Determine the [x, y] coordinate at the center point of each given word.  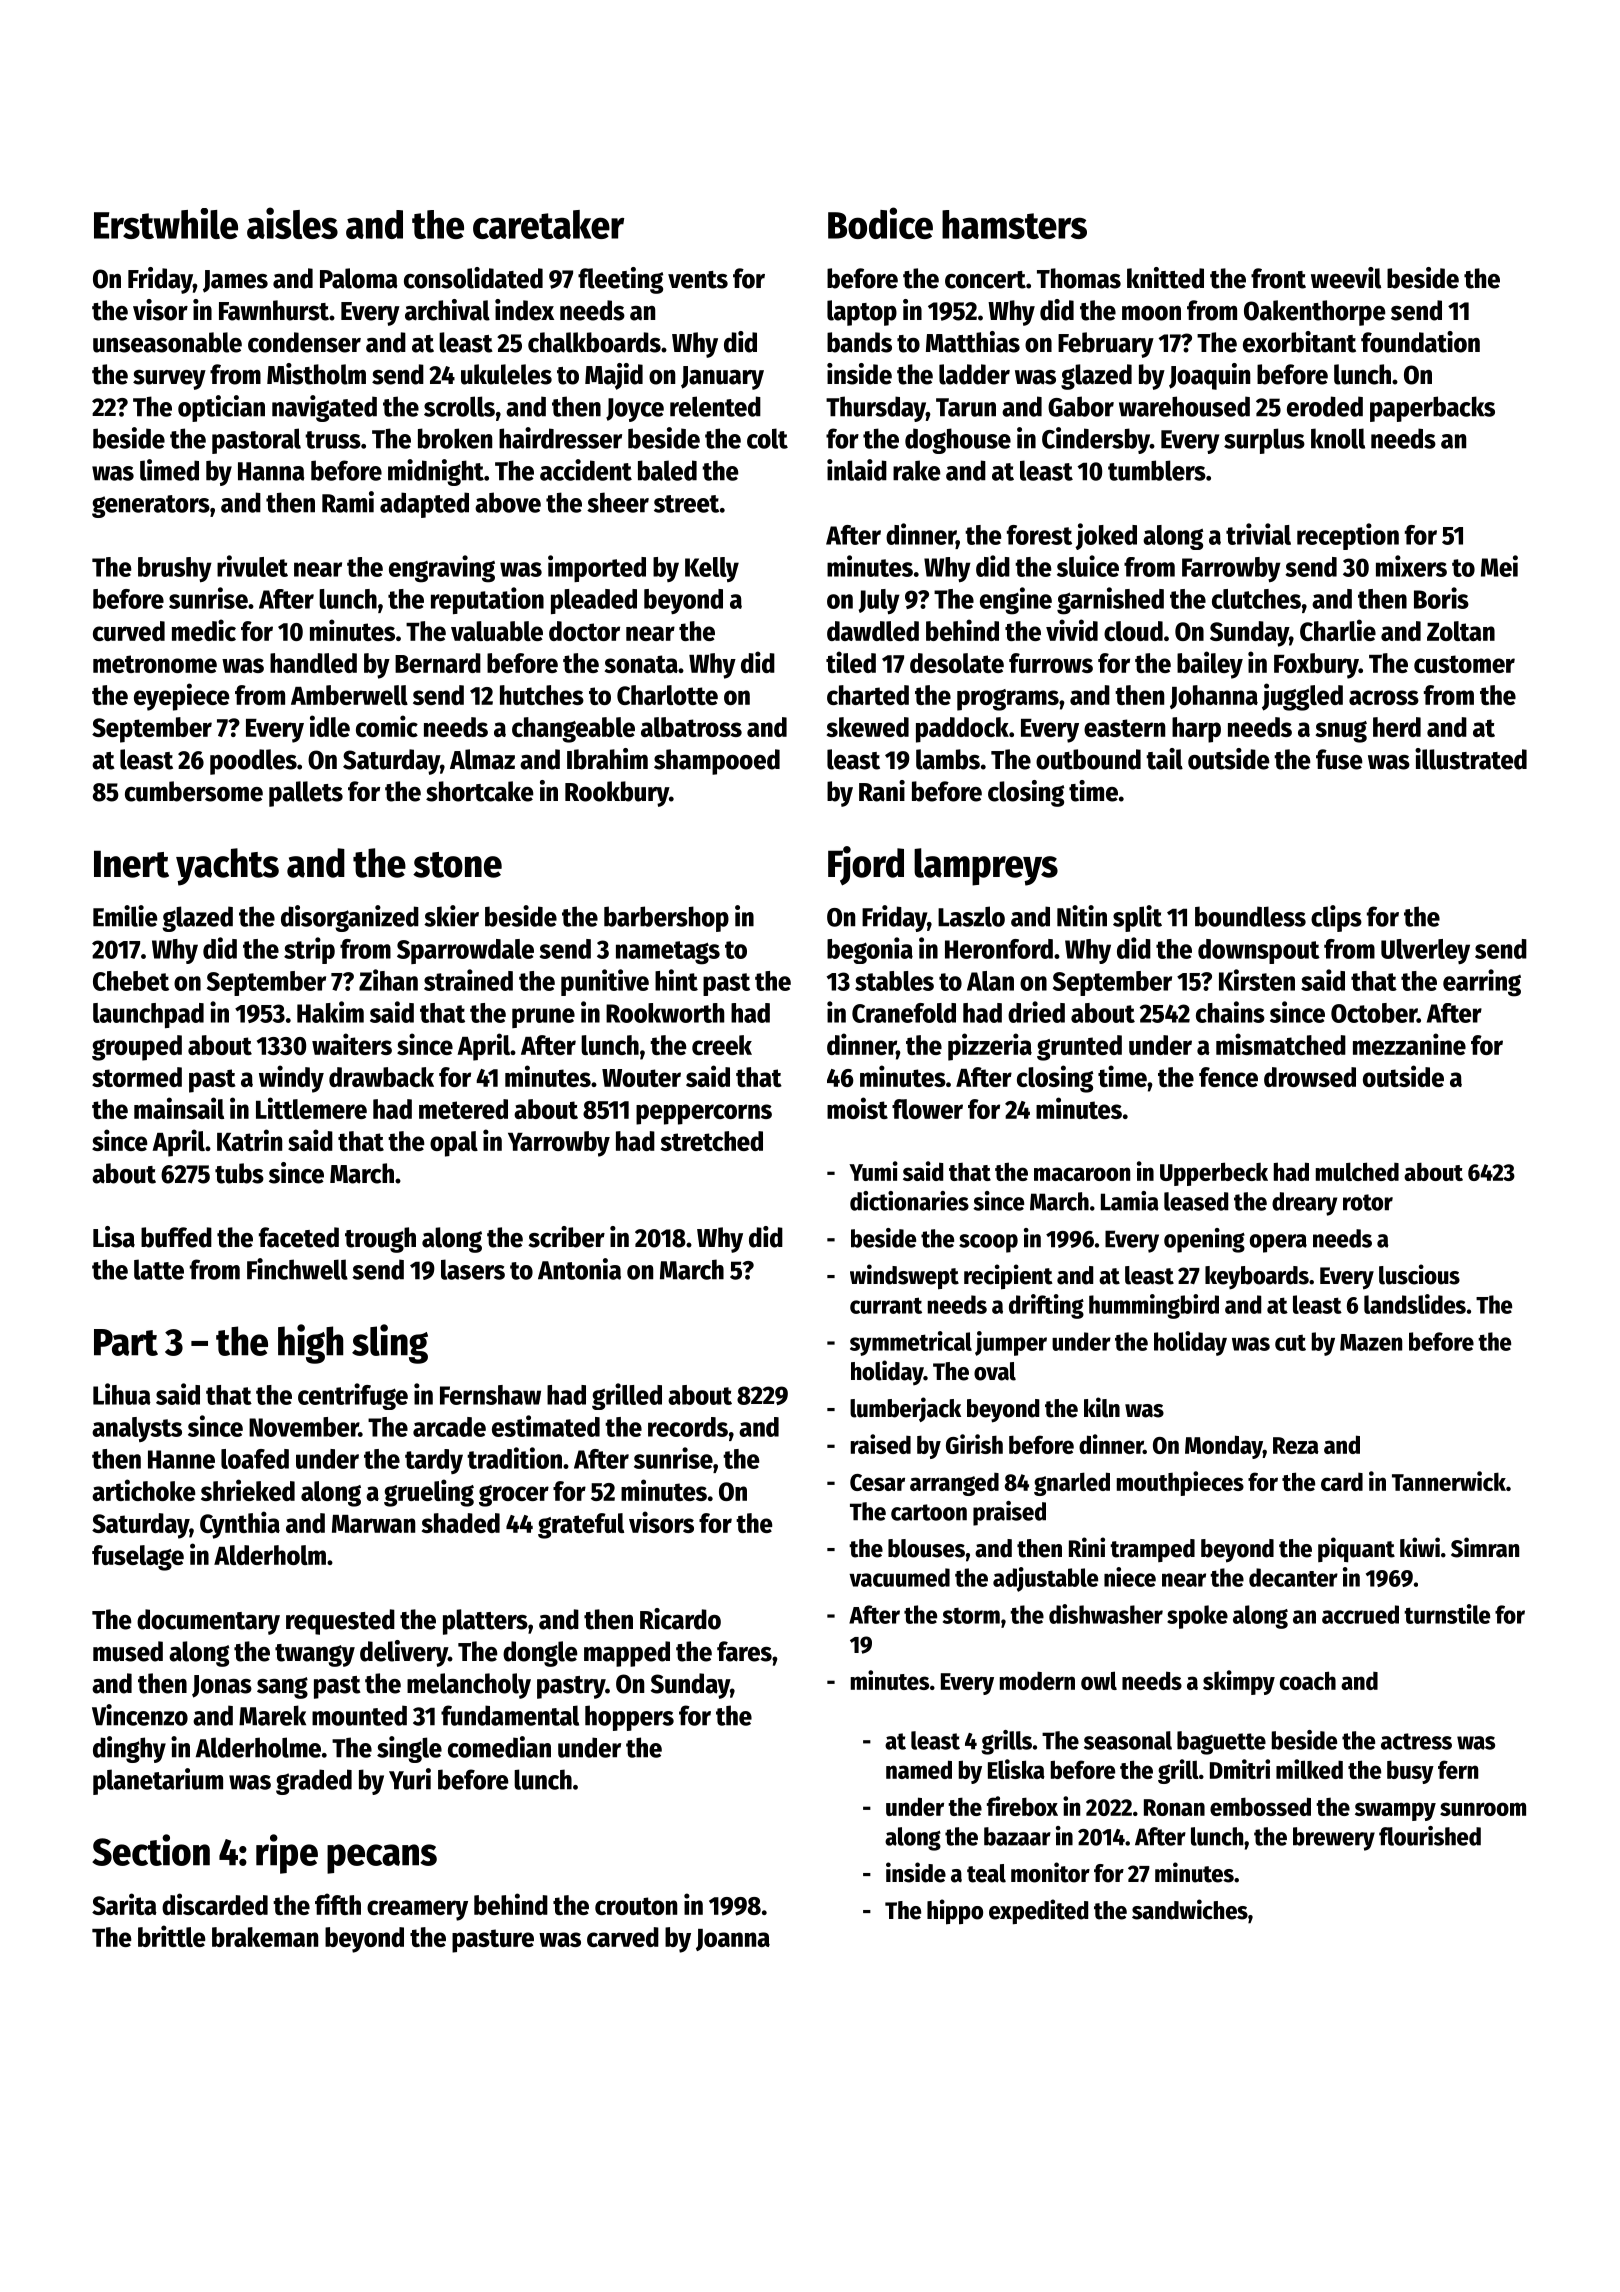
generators [151, 506]
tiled [851, 662]
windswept [904, 1277]
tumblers [1157, 470]
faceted [299, 1237]
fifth [338, 1904]
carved [623, 1937]
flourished [1430, 1836]
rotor [1368, 1202]
